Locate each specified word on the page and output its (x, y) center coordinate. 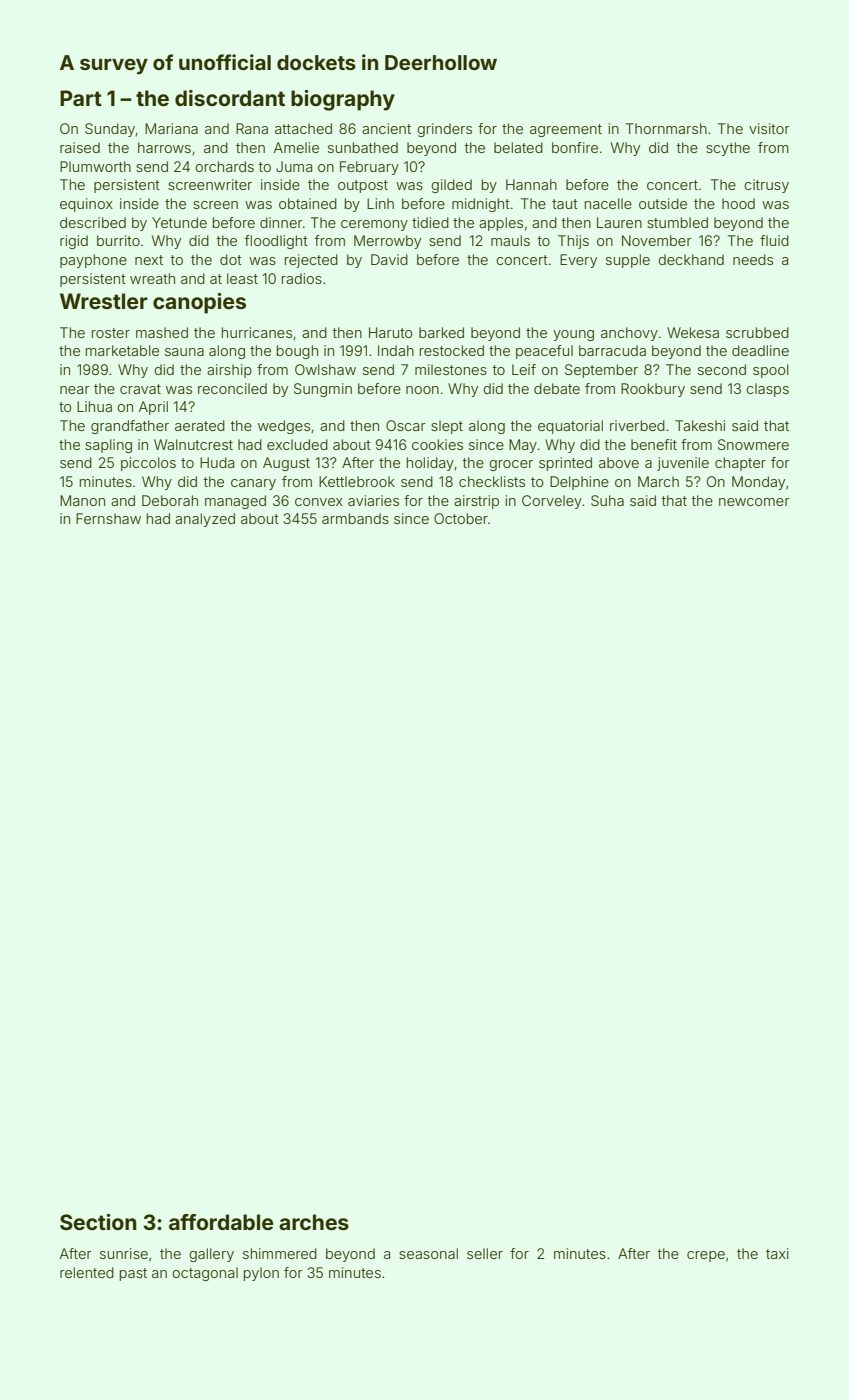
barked (441, 332)
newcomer (754, 502)
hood (738, 203)
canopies (199, 303)
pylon (261, 1274)
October (461, 518)
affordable (221, 1222)
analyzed (205, 520)
